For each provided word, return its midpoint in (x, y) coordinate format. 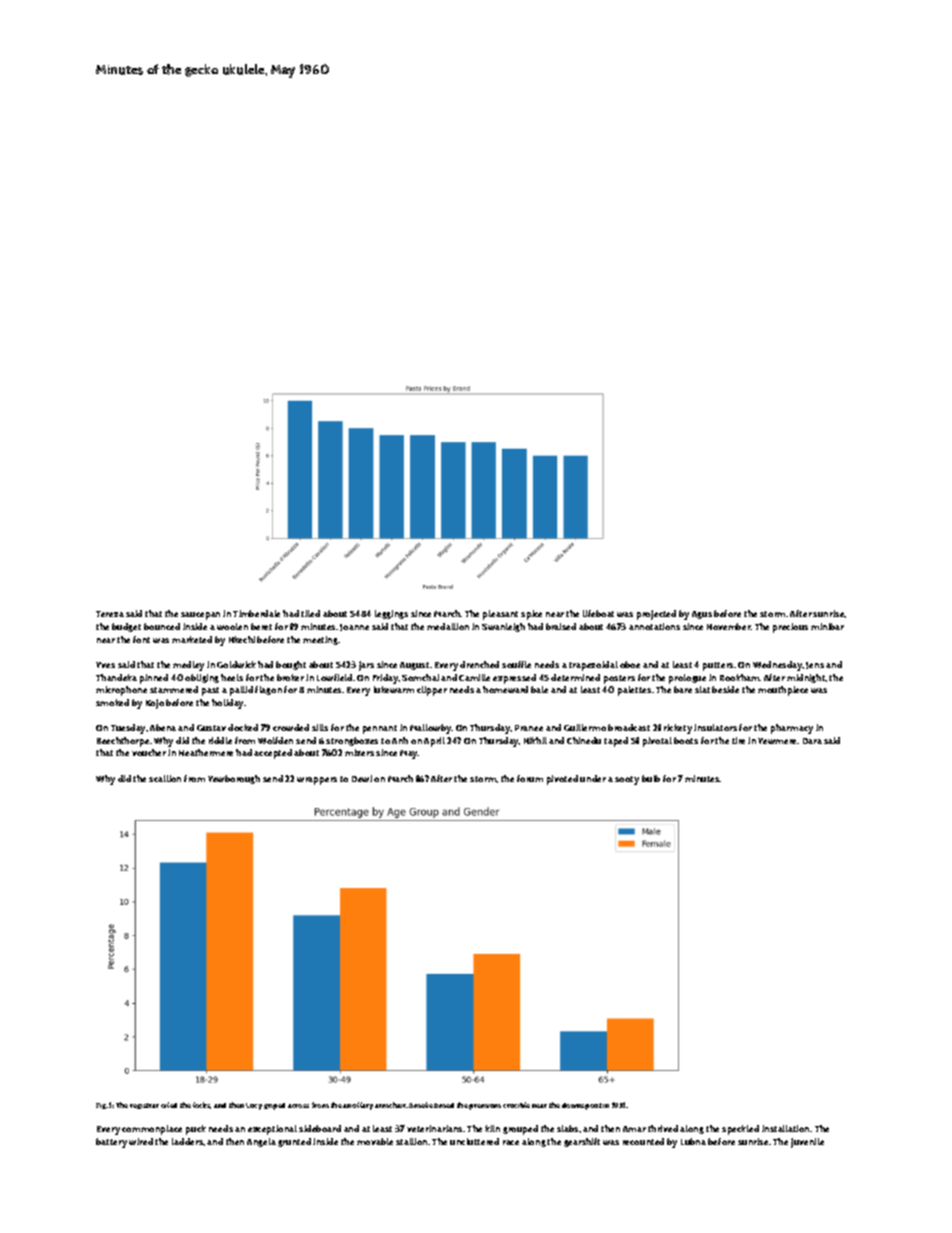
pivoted (562, 780)
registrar (144, 1106)
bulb (651, 778)
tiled (310, 613)
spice (531, 615)
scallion (165, 778)
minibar (827, 626)
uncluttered (474, 1141)
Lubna (693, 1141)
